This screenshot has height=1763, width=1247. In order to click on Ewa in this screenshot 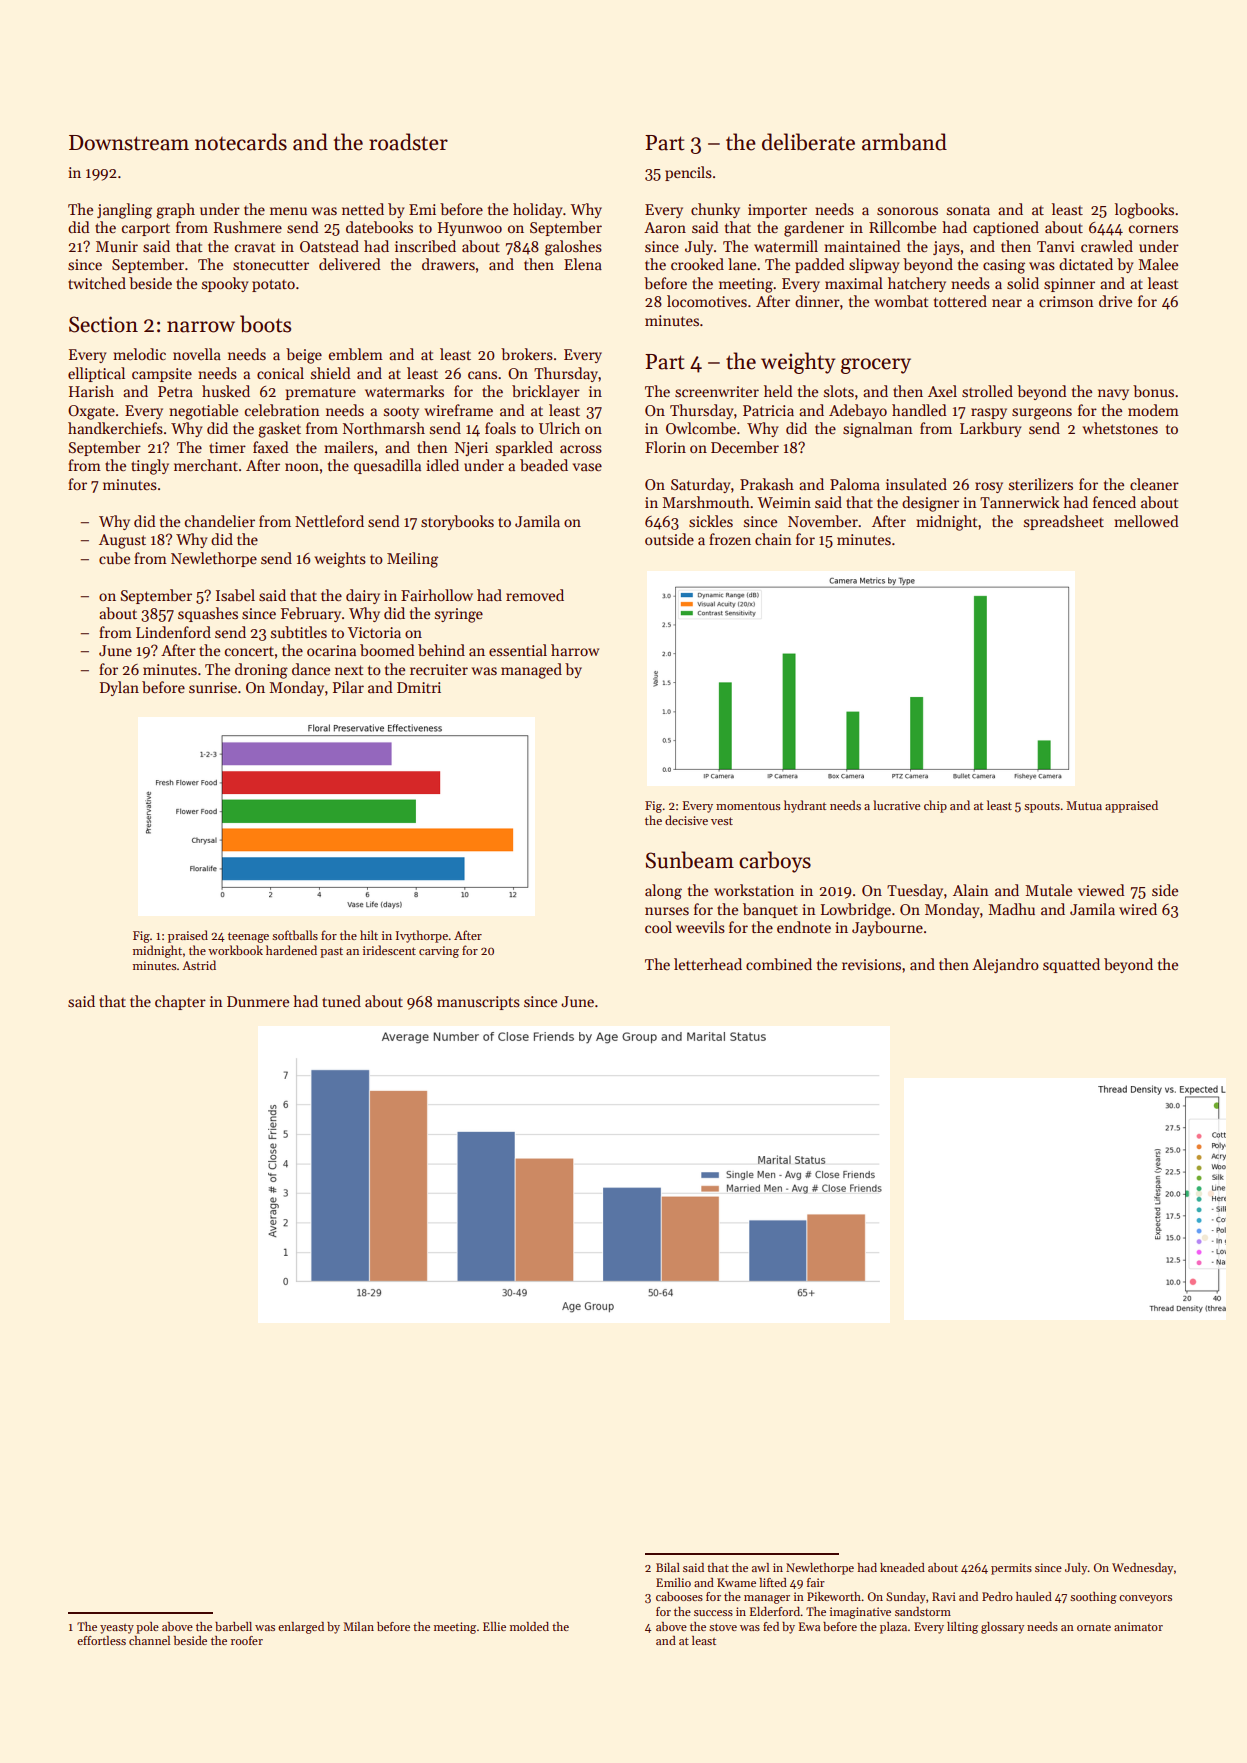, I will do `click(809, 1626)`.
